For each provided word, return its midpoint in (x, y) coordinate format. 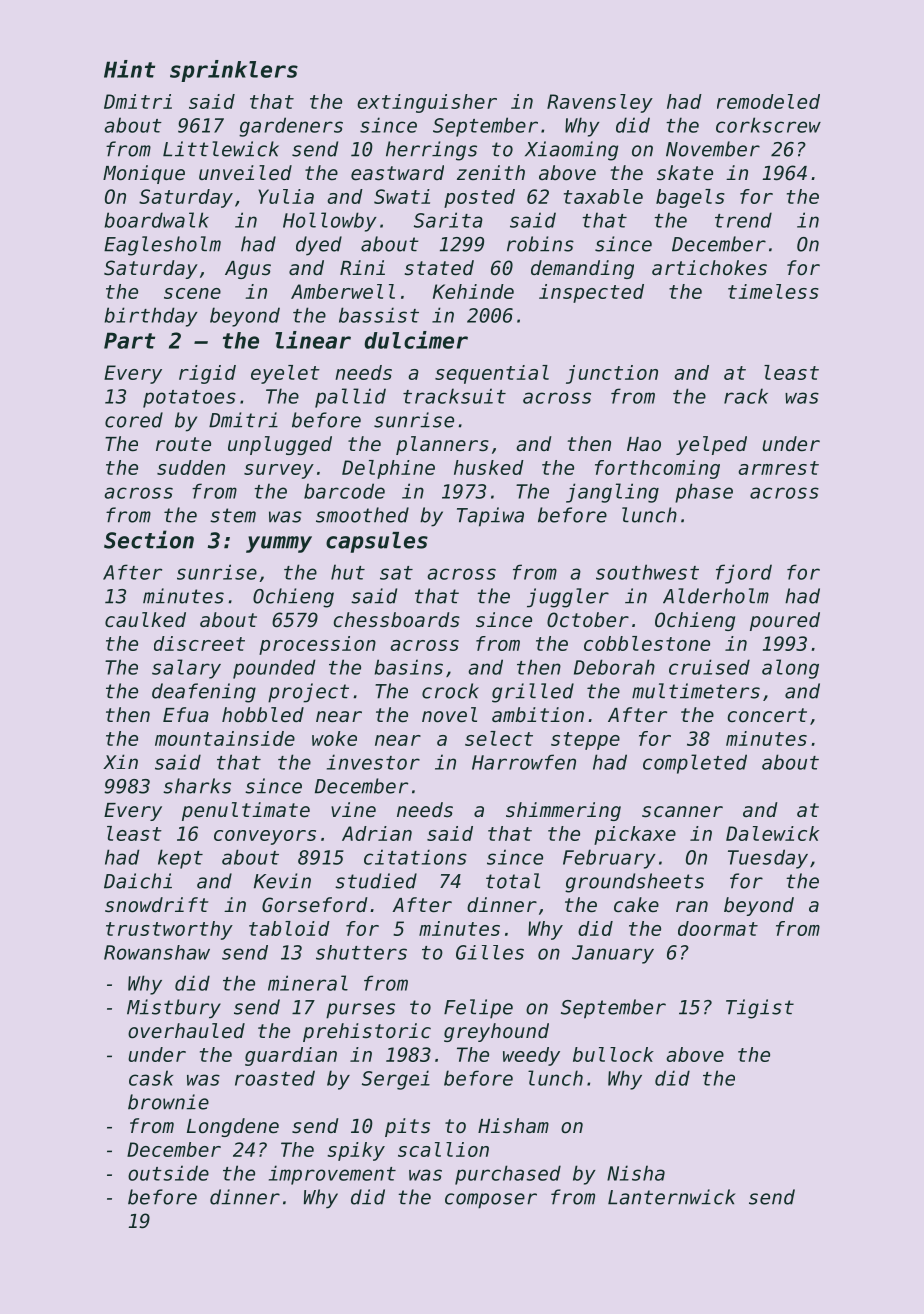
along (790, 669)
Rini (362, 267)
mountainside (225, 738)
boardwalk (157, 220)
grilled (533, 693)
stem (233, 515)
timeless (773, 291)
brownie (168, 1102)
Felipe (478, 1009)
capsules (377, 542)
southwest (647, 572)
